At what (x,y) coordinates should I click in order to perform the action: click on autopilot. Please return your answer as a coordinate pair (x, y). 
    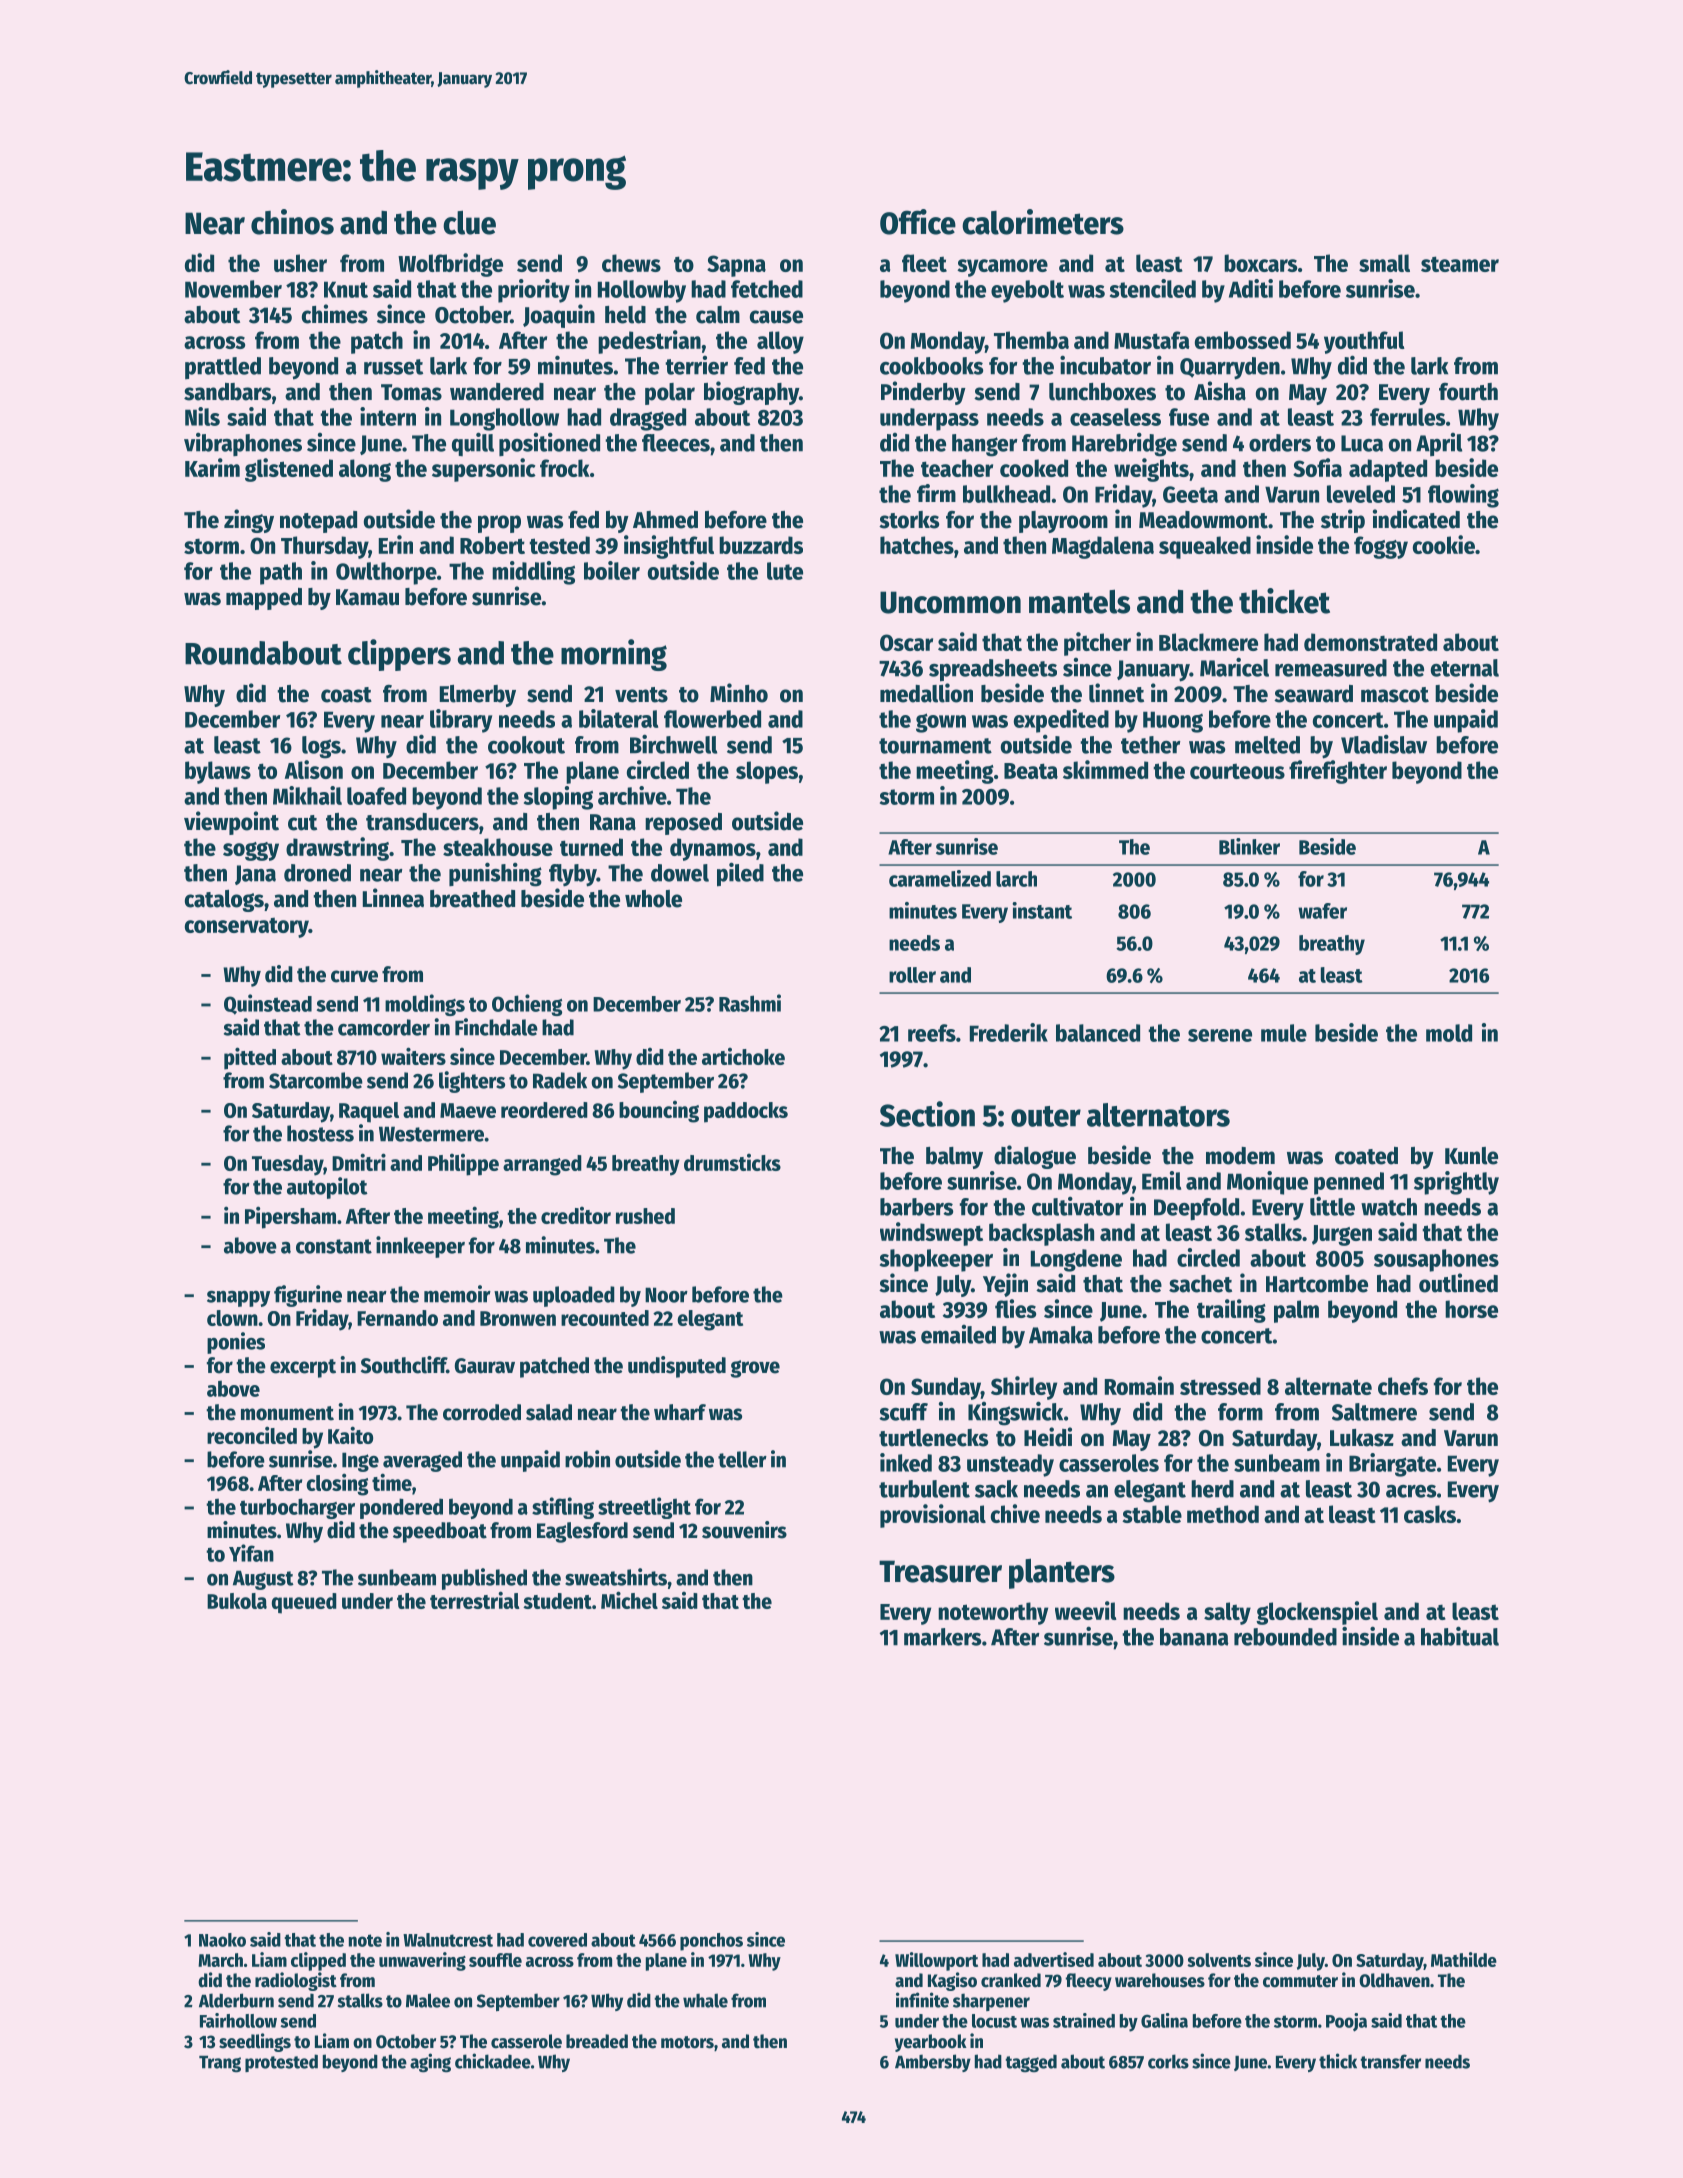
    Looking at the image, I should click on (327, 1188).
